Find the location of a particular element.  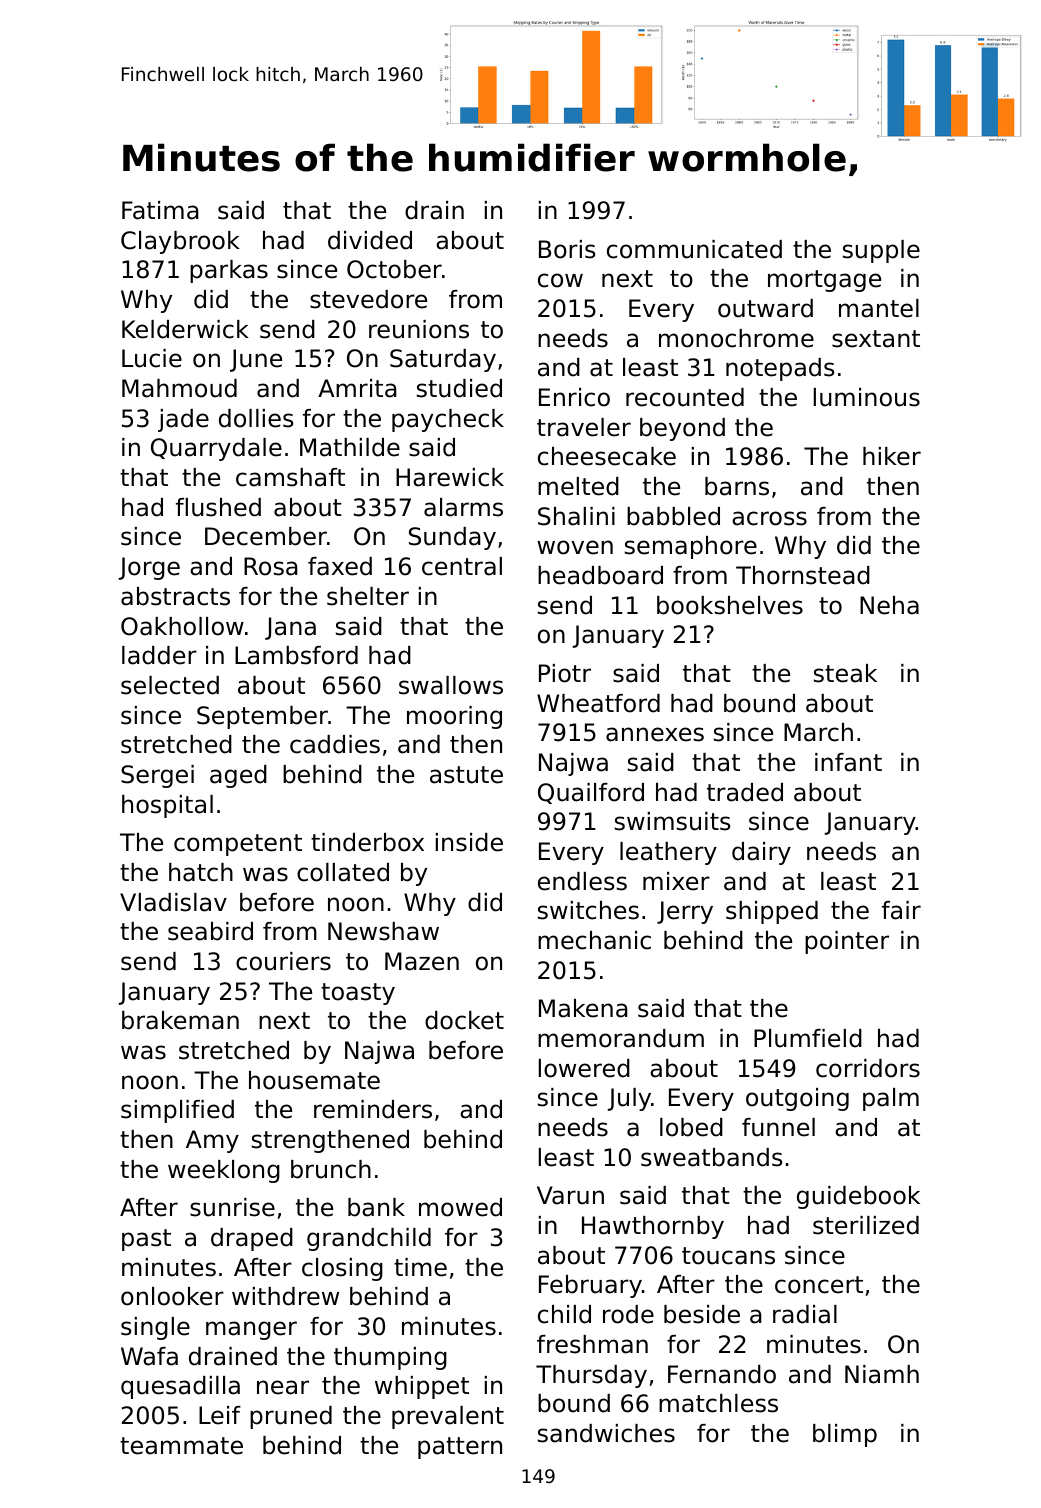

pruned is located at coordinates (291, 1417).
